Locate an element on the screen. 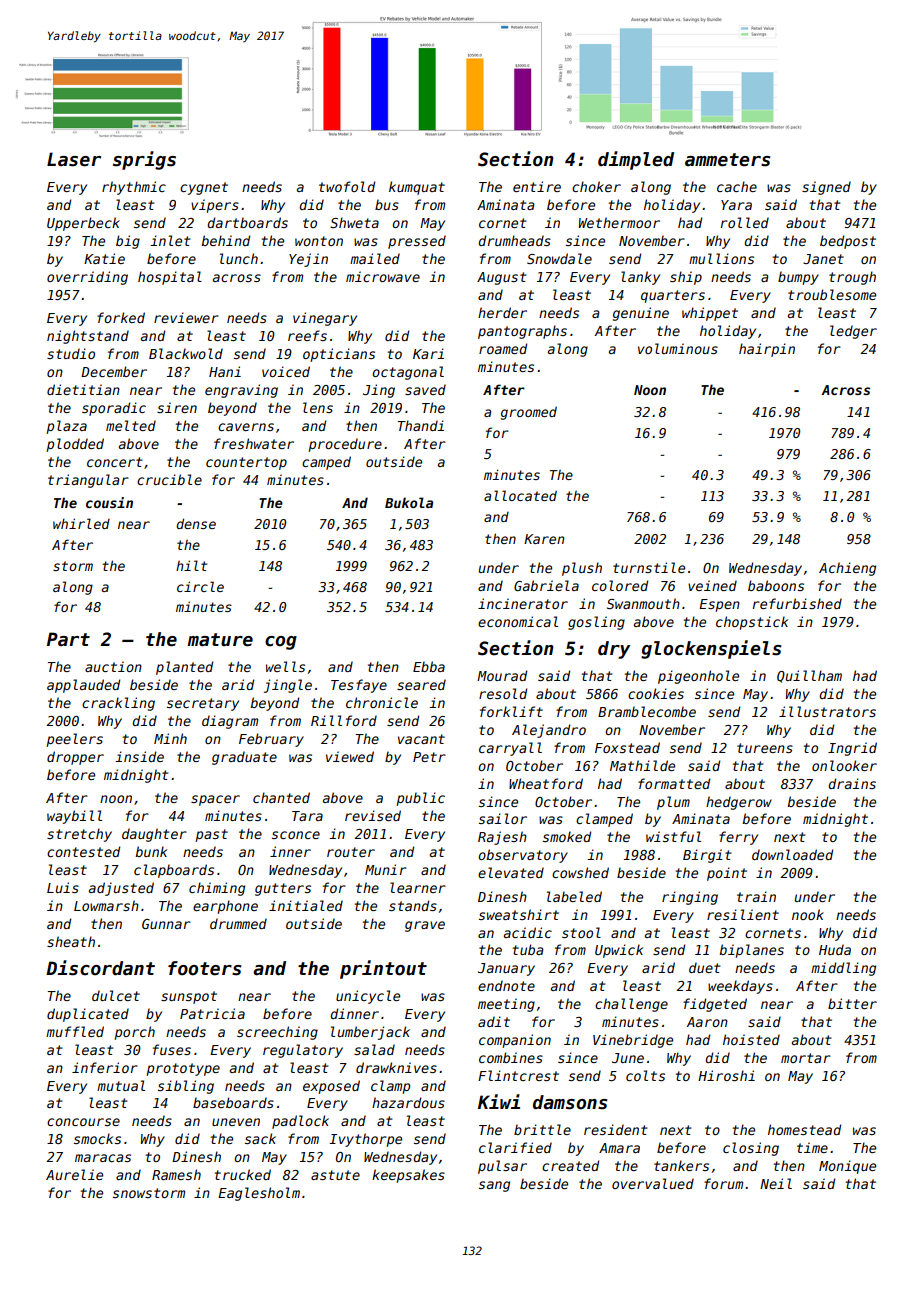 The height and width of the screenshot is (1308, 924). lanky is located at coordinates (640, 278).
